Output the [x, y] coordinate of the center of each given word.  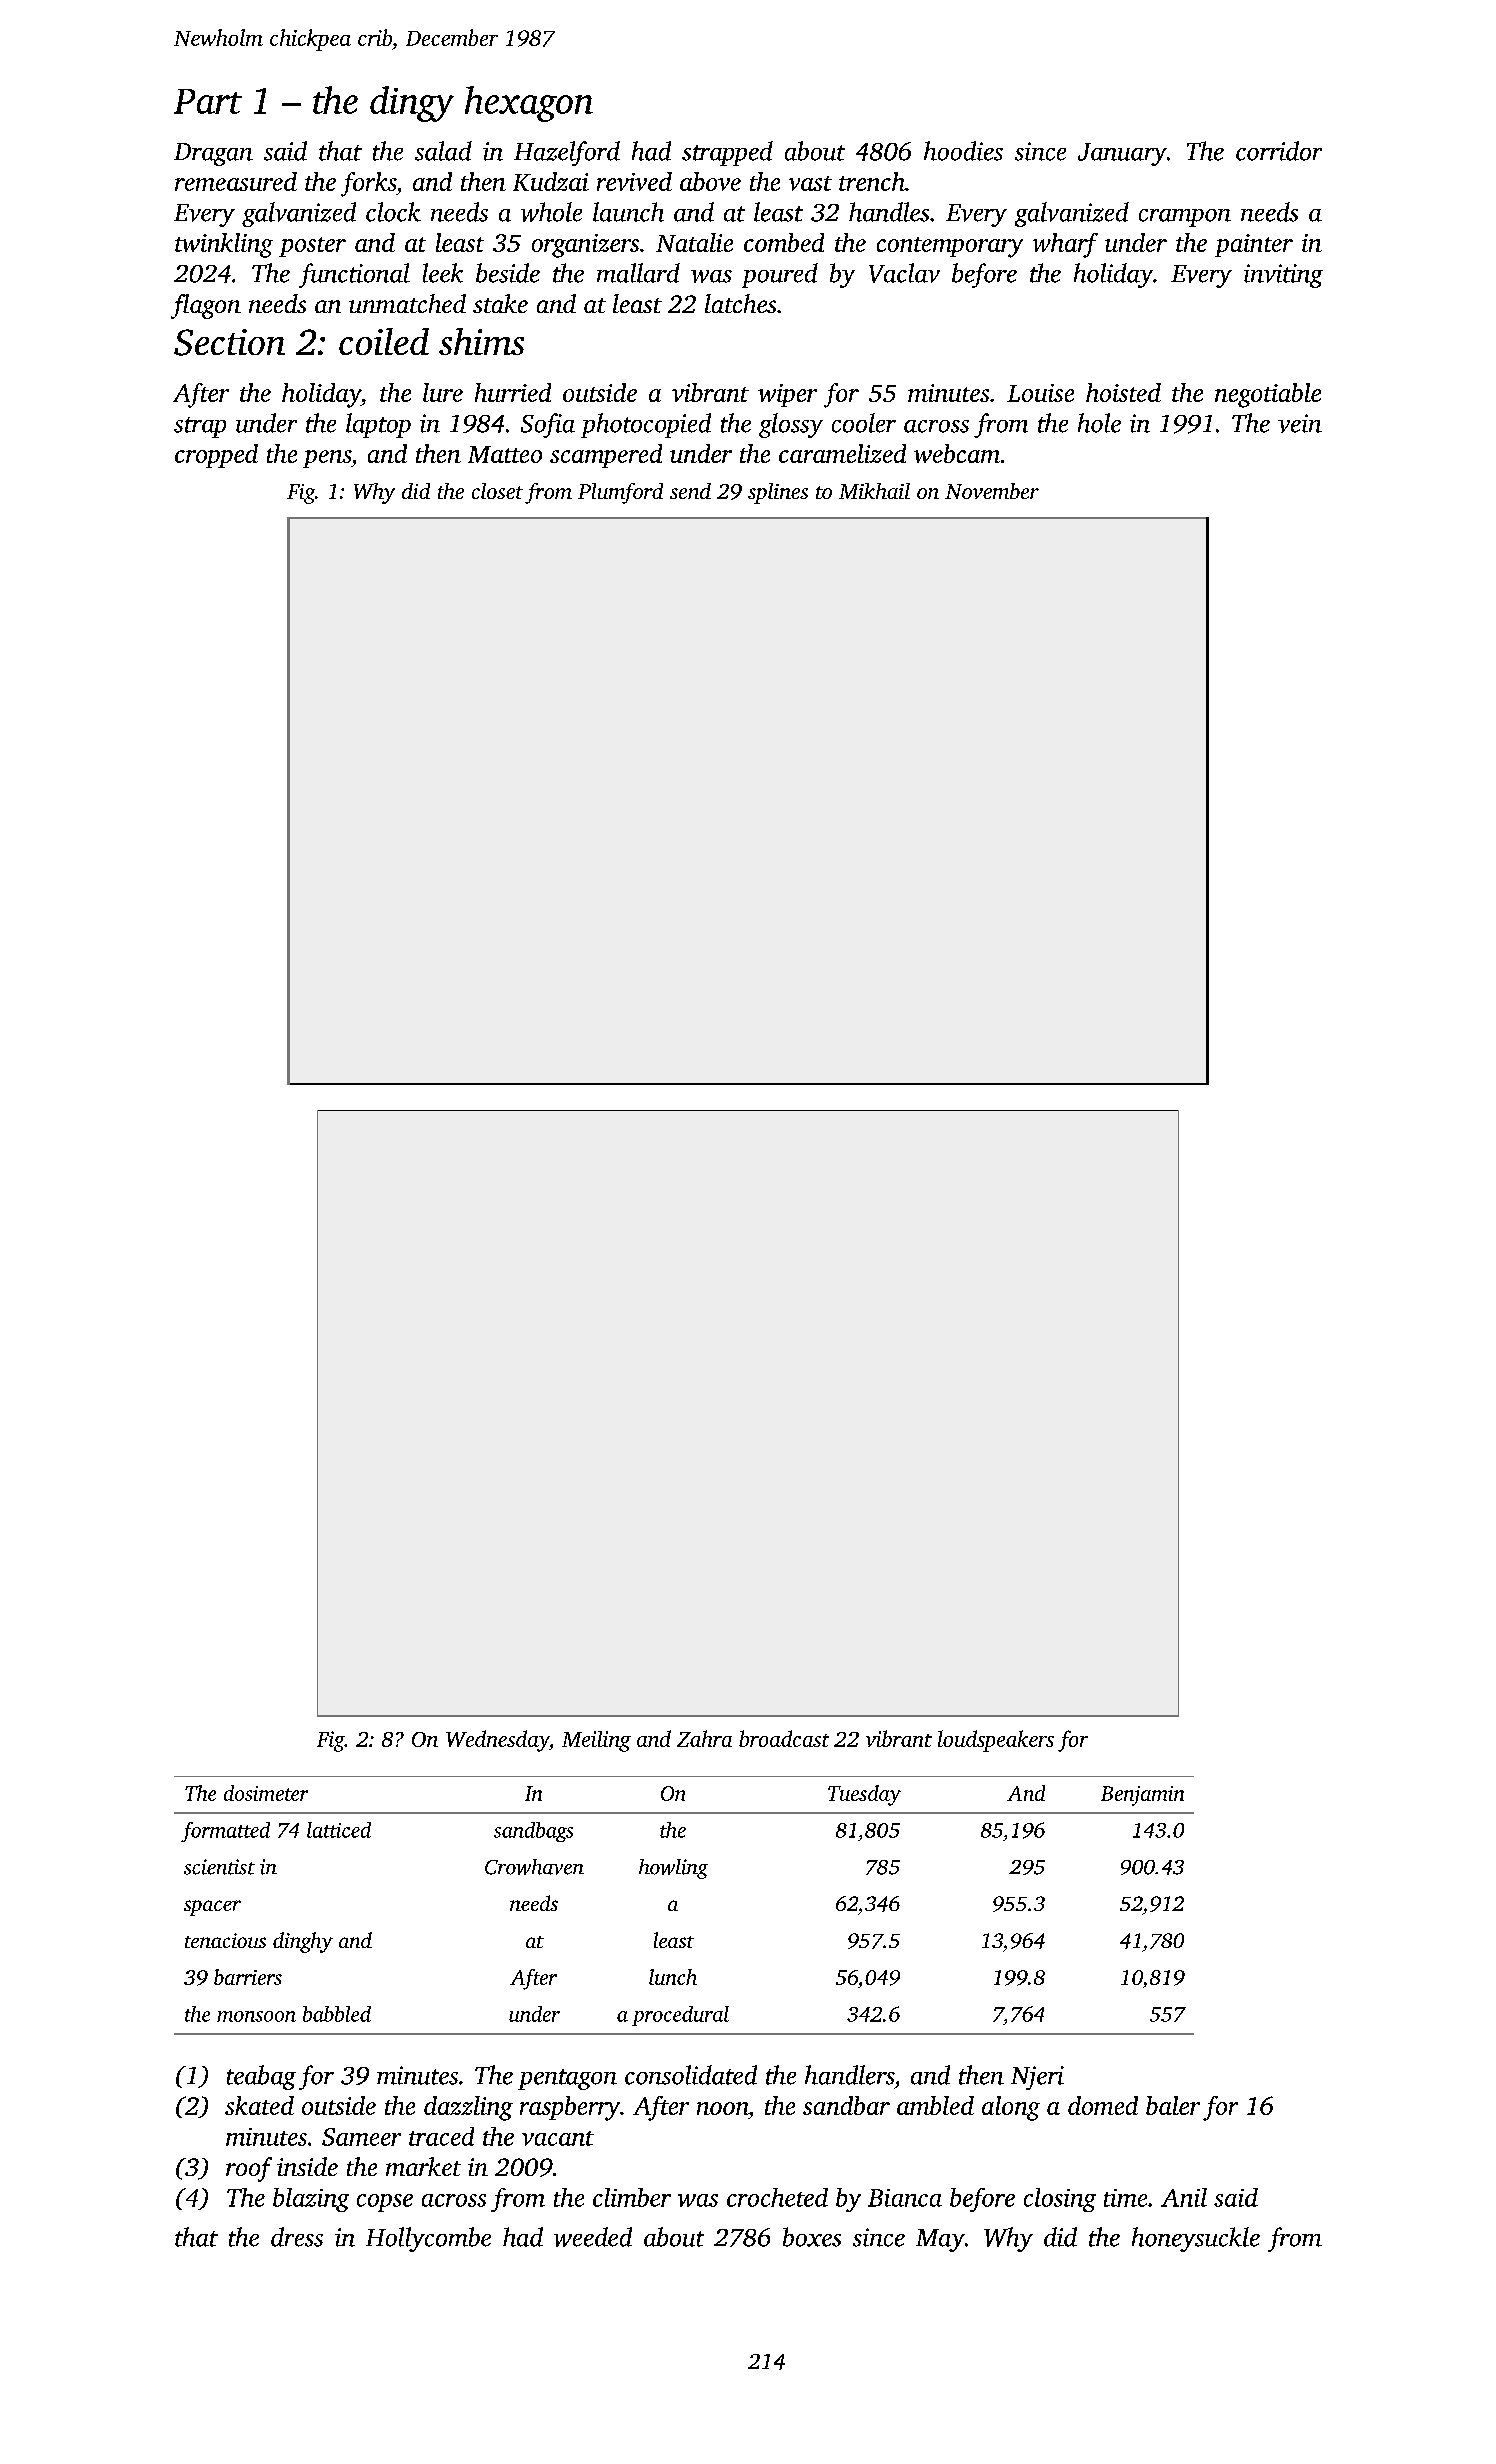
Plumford [620, 493]
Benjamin [1142, 1796]
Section [229, 342]
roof [249, 2169]
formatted [225, 1832]
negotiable [1268, 395]
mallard [638, 273]
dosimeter [266, 1793]
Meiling [596, 1741]
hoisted [1123, 392]
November [992, 491]
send [690, 491]
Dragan [213, 154]
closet [497, 491]
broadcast [784, 1738]
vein [1300, 423]
